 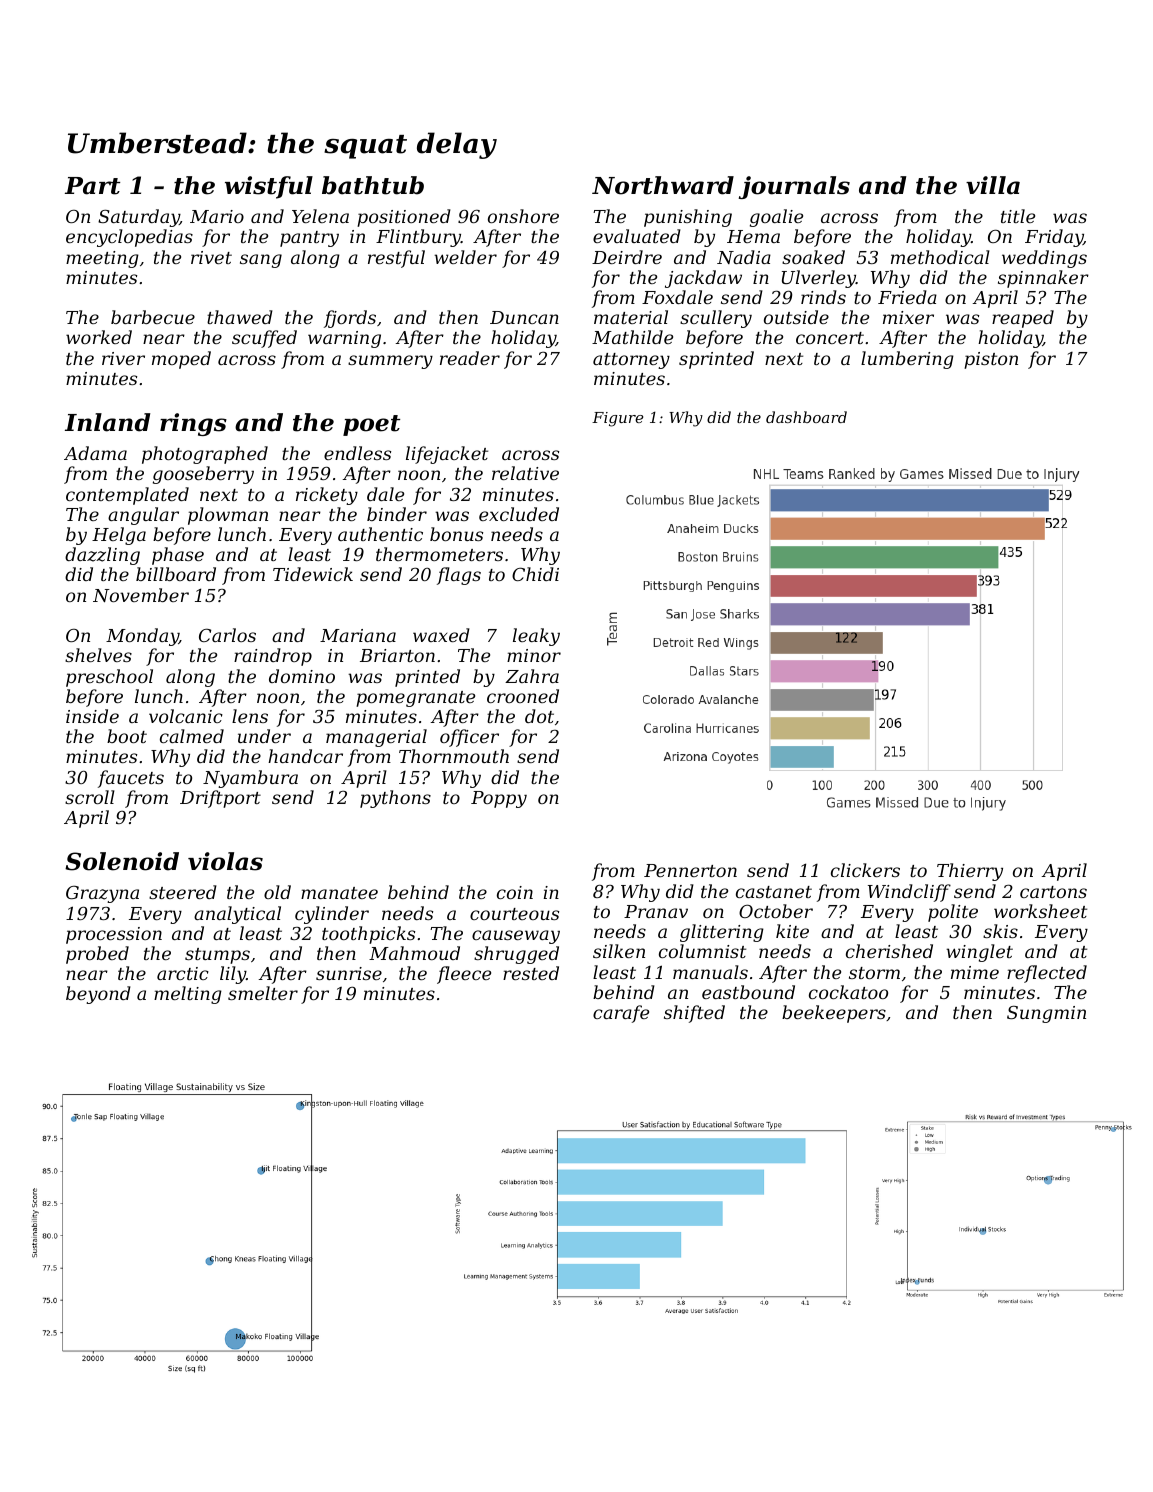 What do you see at coordinates (102, 259) in the screenshot?
I see `meeting` at bounding box center [102, 259].
